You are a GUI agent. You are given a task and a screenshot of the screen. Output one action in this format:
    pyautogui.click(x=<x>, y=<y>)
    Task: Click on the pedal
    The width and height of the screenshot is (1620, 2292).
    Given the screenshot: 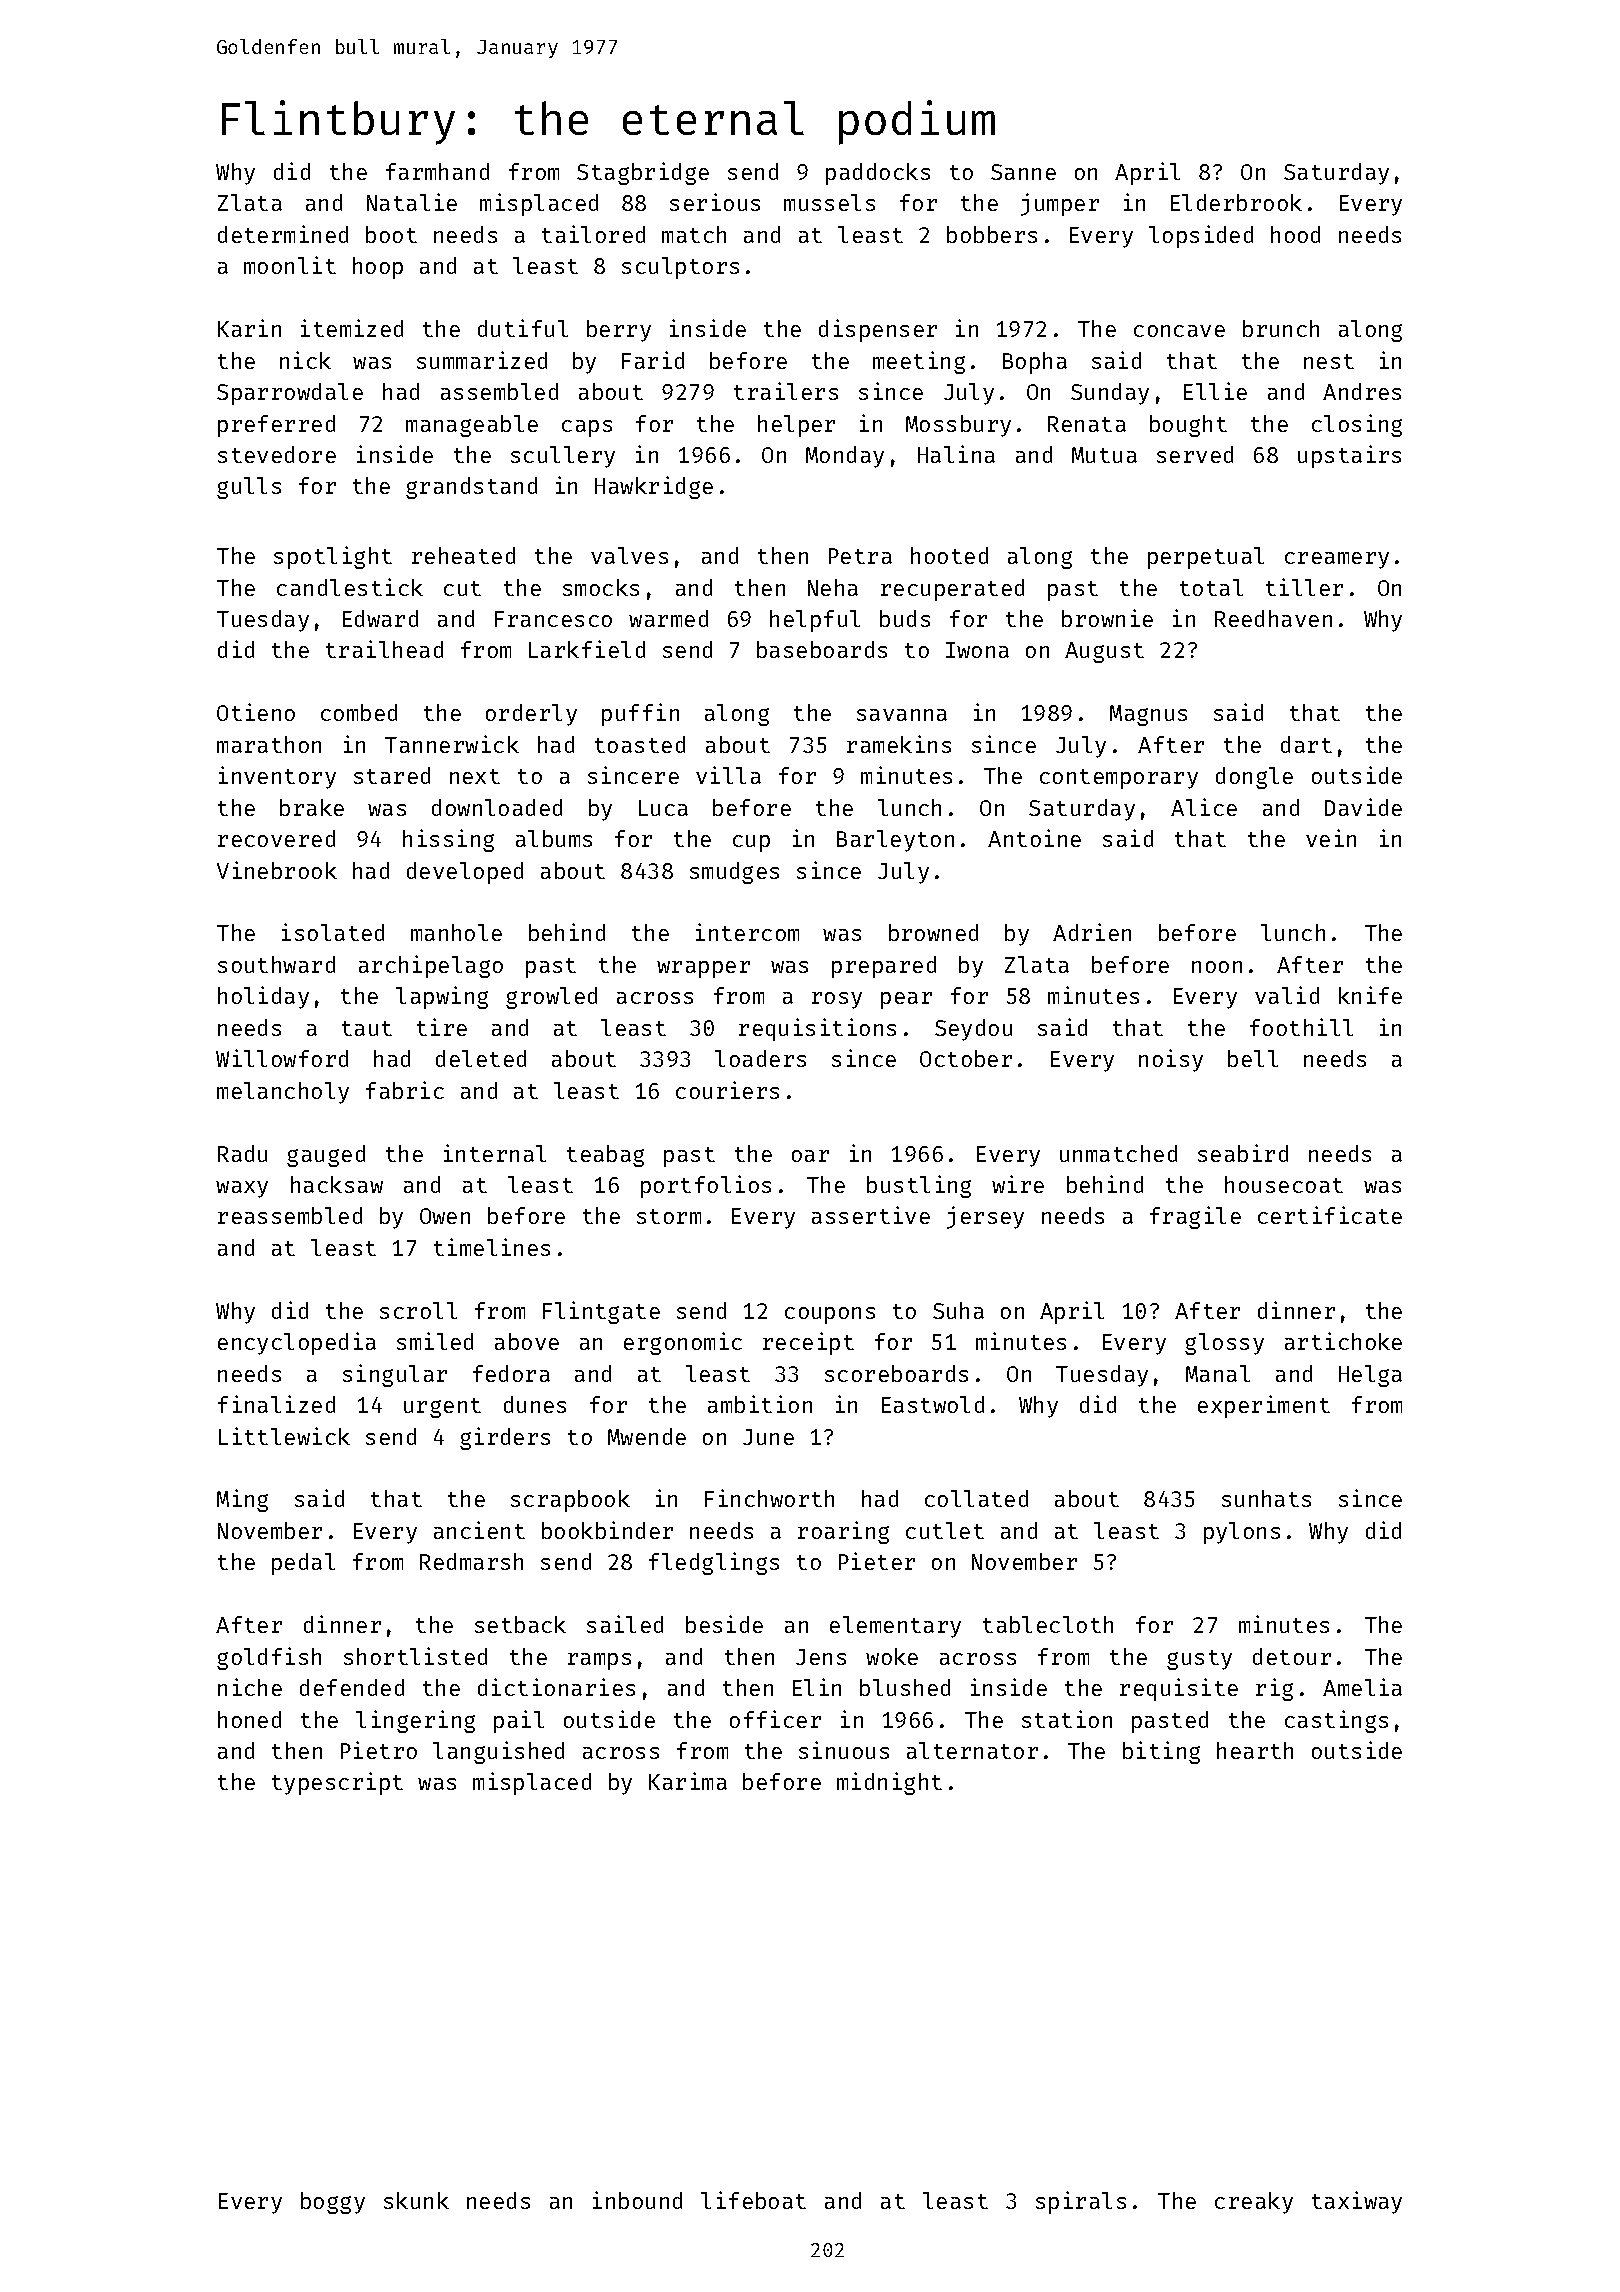 What is the action you would take?
    pyautogui.click(x=303, y=1564)
